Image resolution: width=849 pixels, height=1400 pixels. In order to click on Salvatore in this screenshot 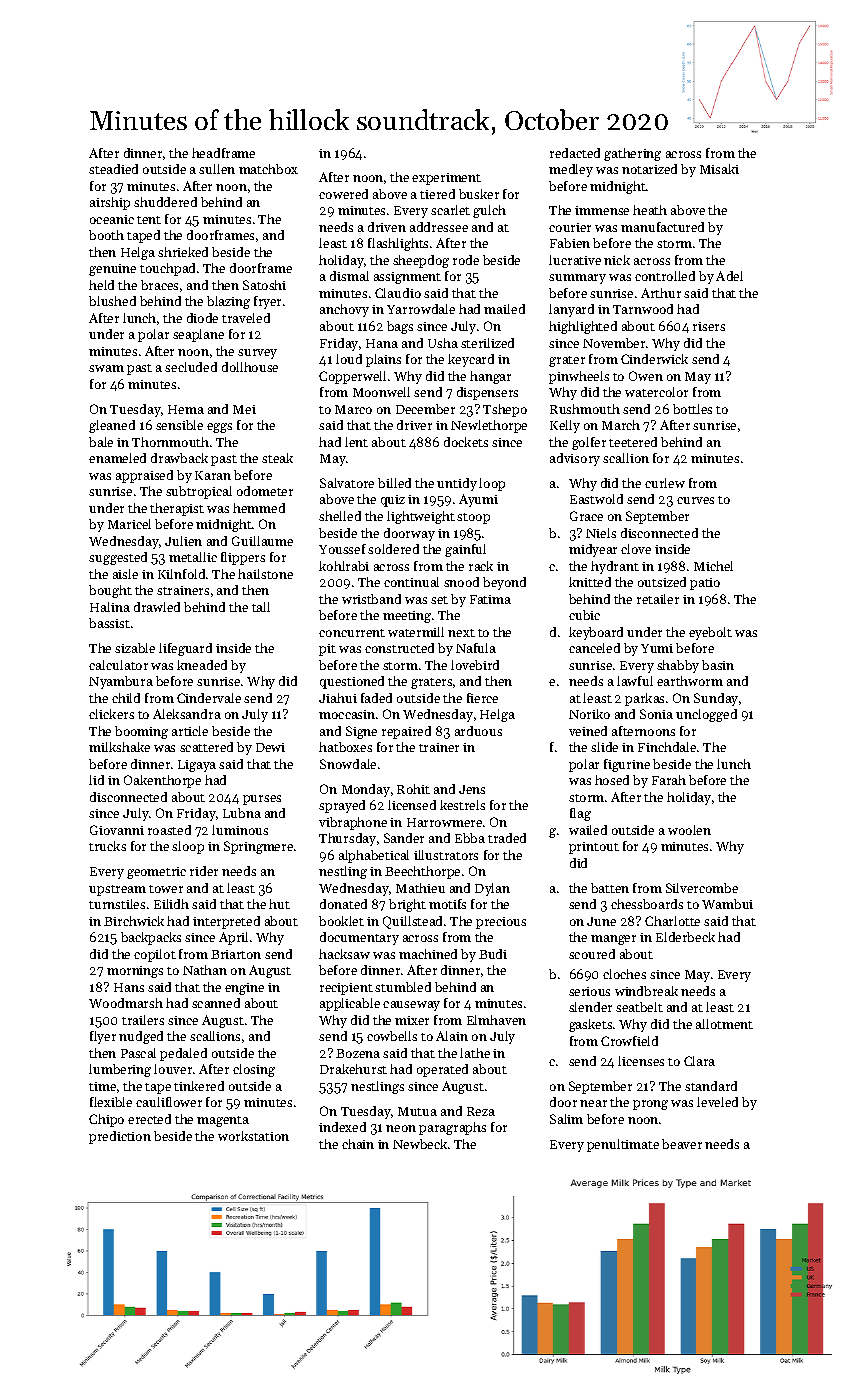, I will do `click(347, 483)`.
